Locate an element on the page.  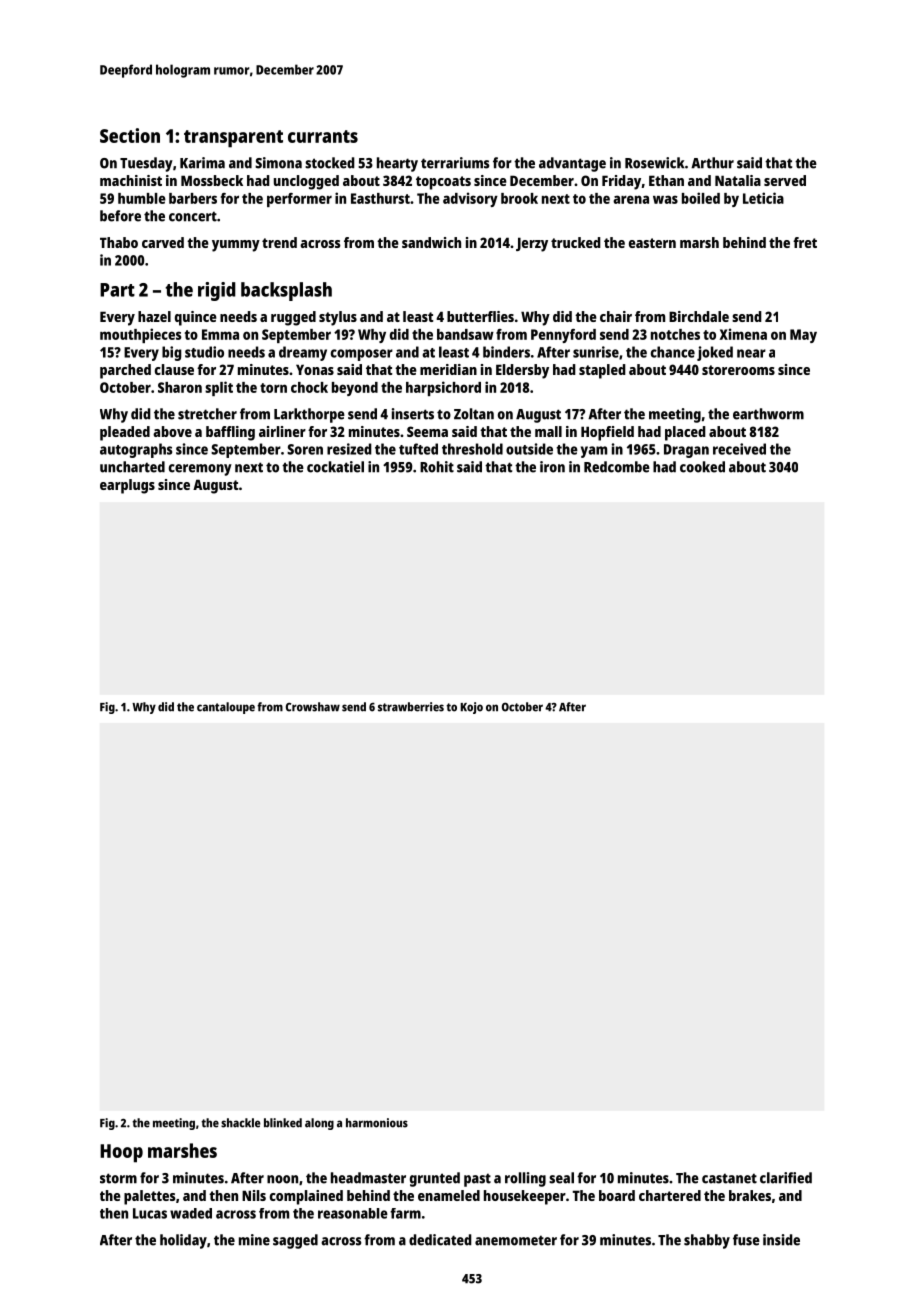
Kojo is located at coordinates (471, 708).
